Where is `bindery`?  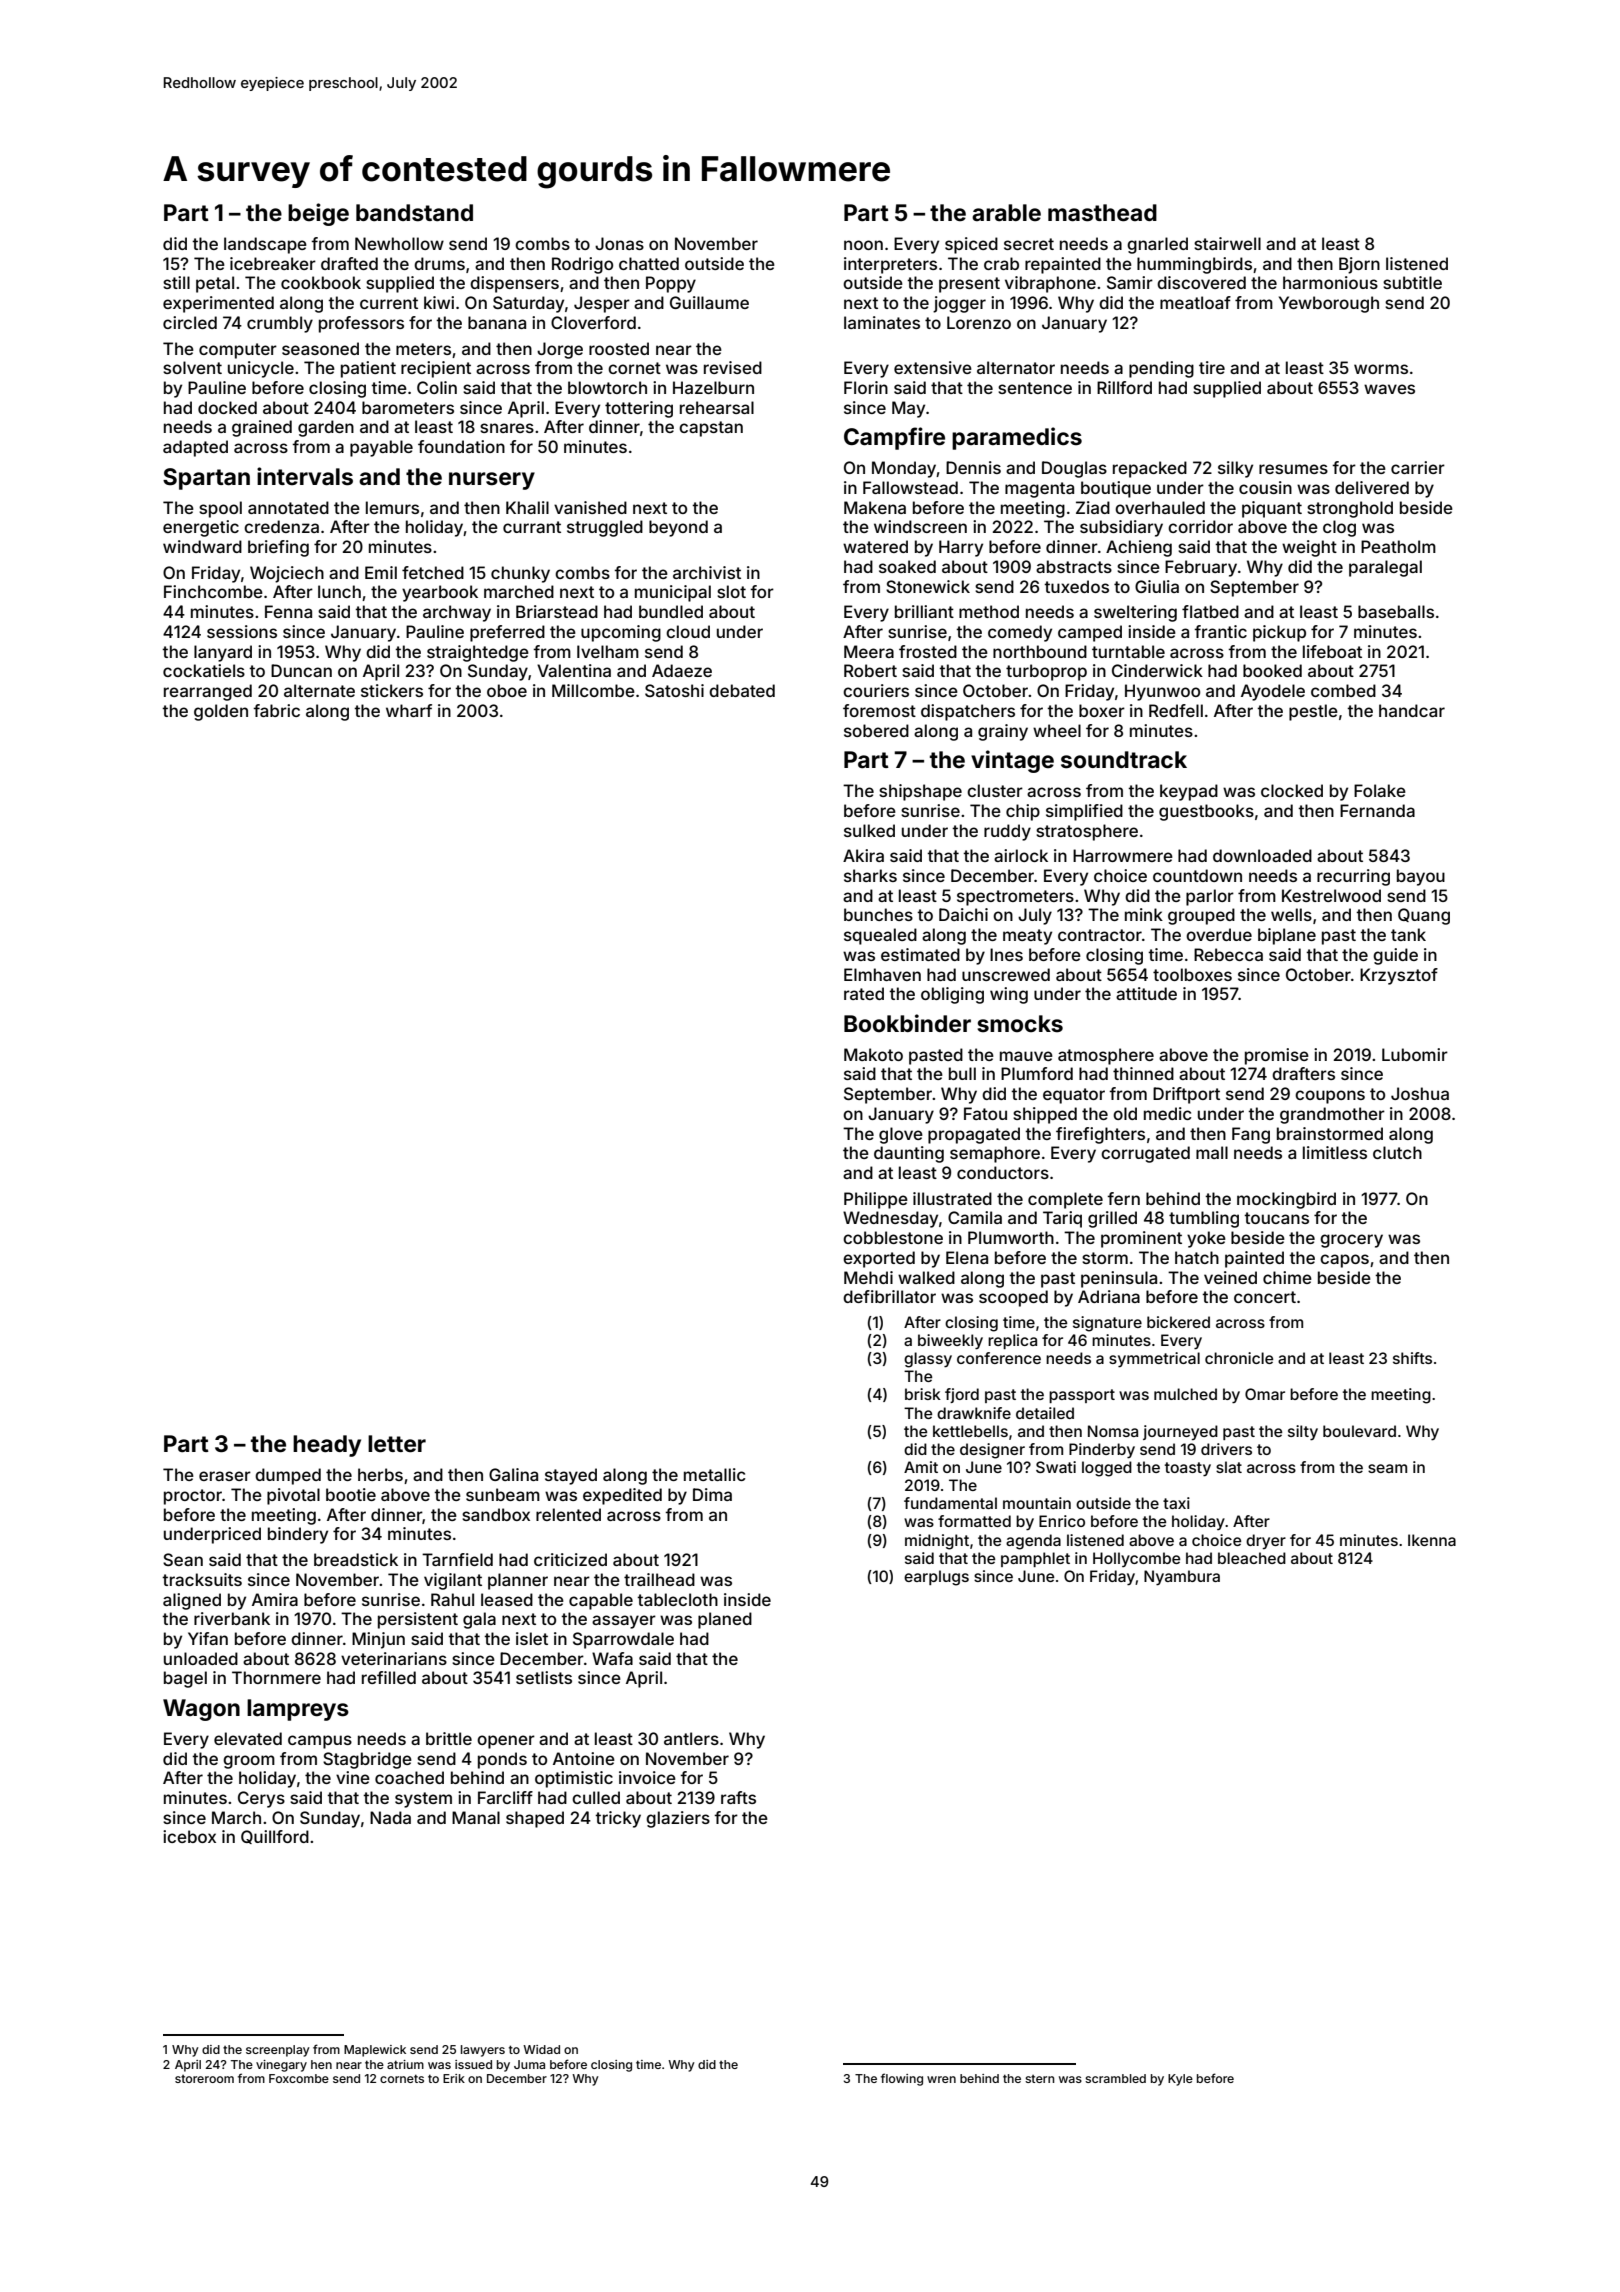
bindery is located at coordinates (298, 1535).
